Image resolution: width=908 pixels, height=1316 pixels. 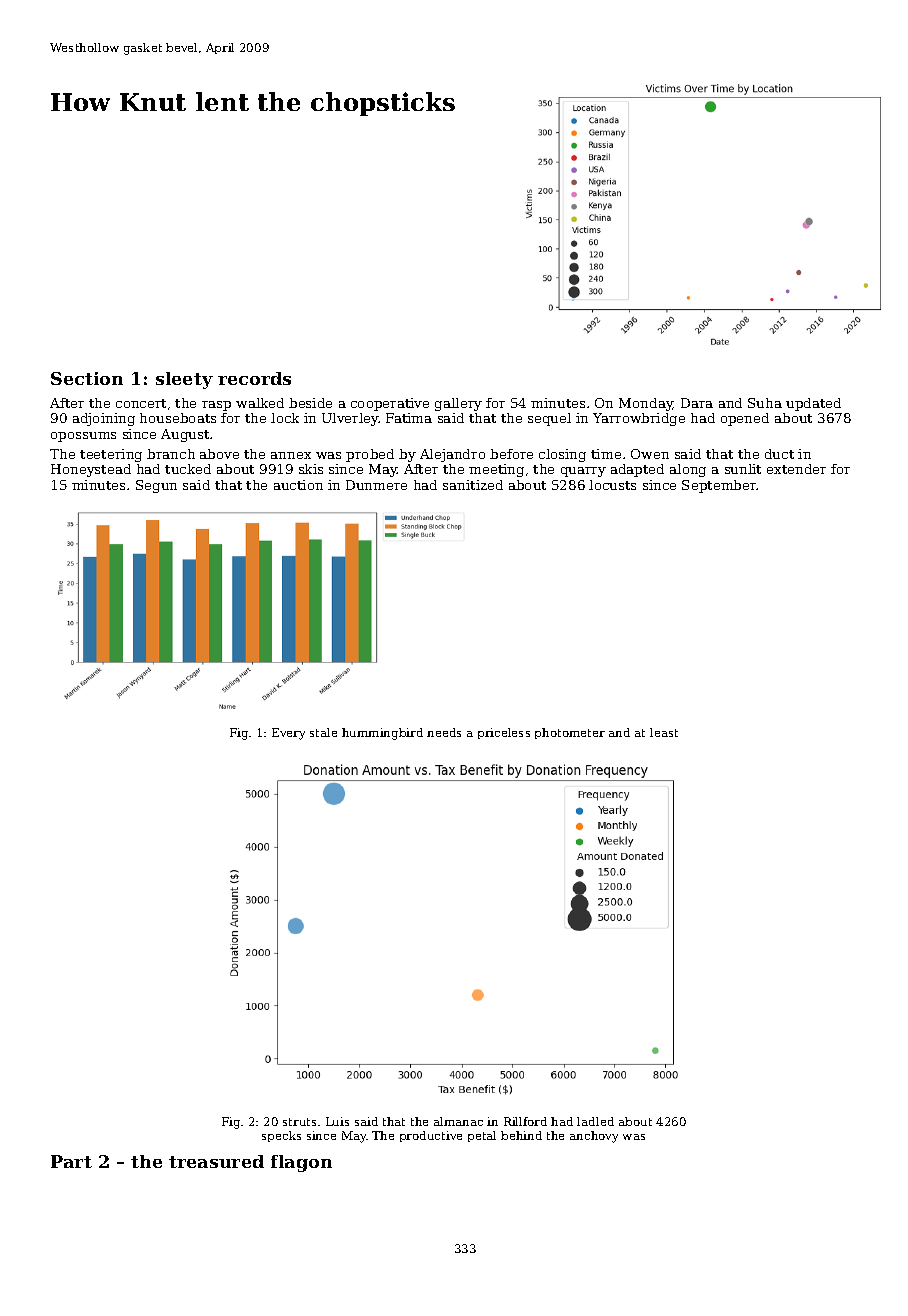 What do you see at coordinates (323, 732) in the screenshot?
I see `stale` at bounding box center [323, 732].
